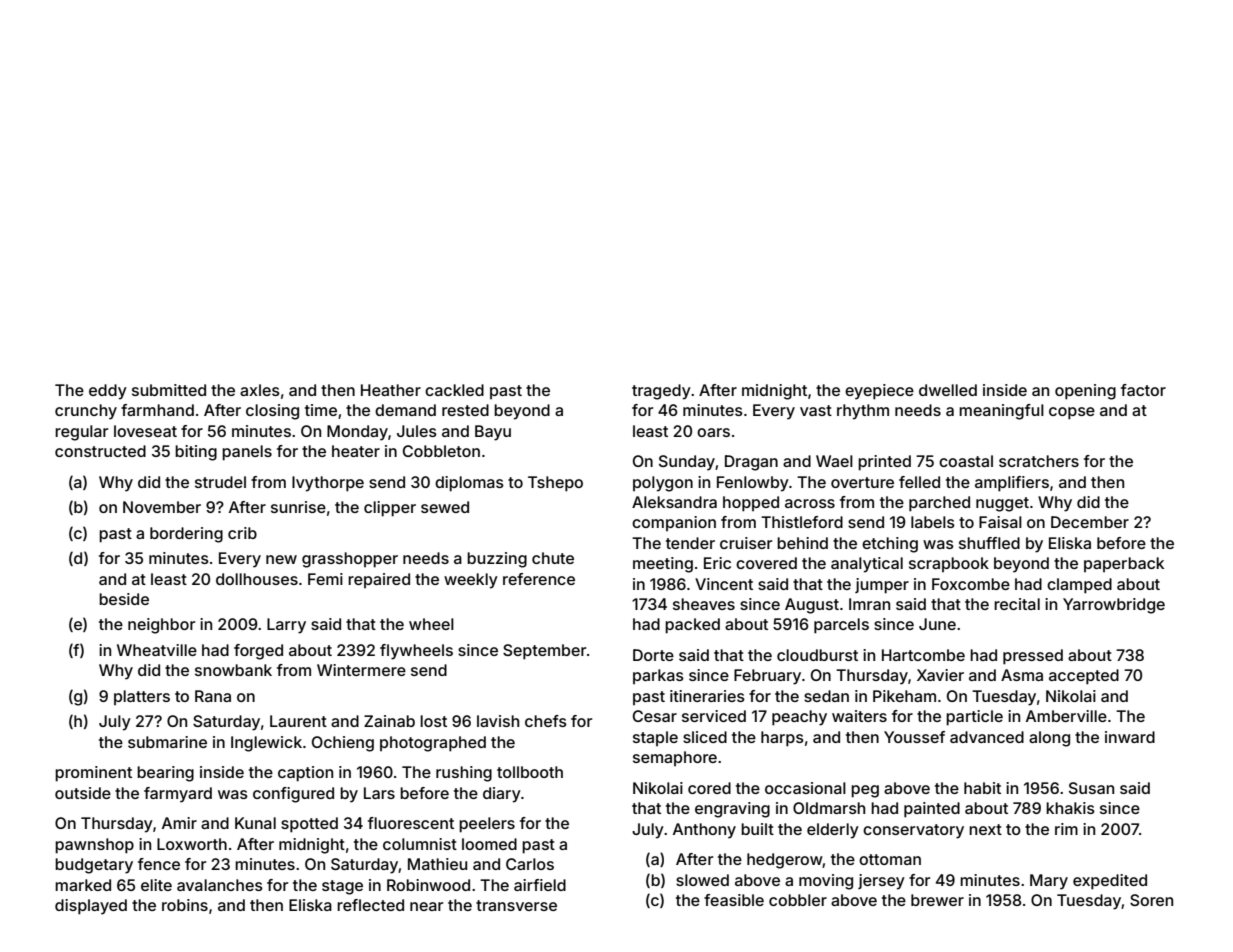  I want to click on snowbank, so click(233, 670).
